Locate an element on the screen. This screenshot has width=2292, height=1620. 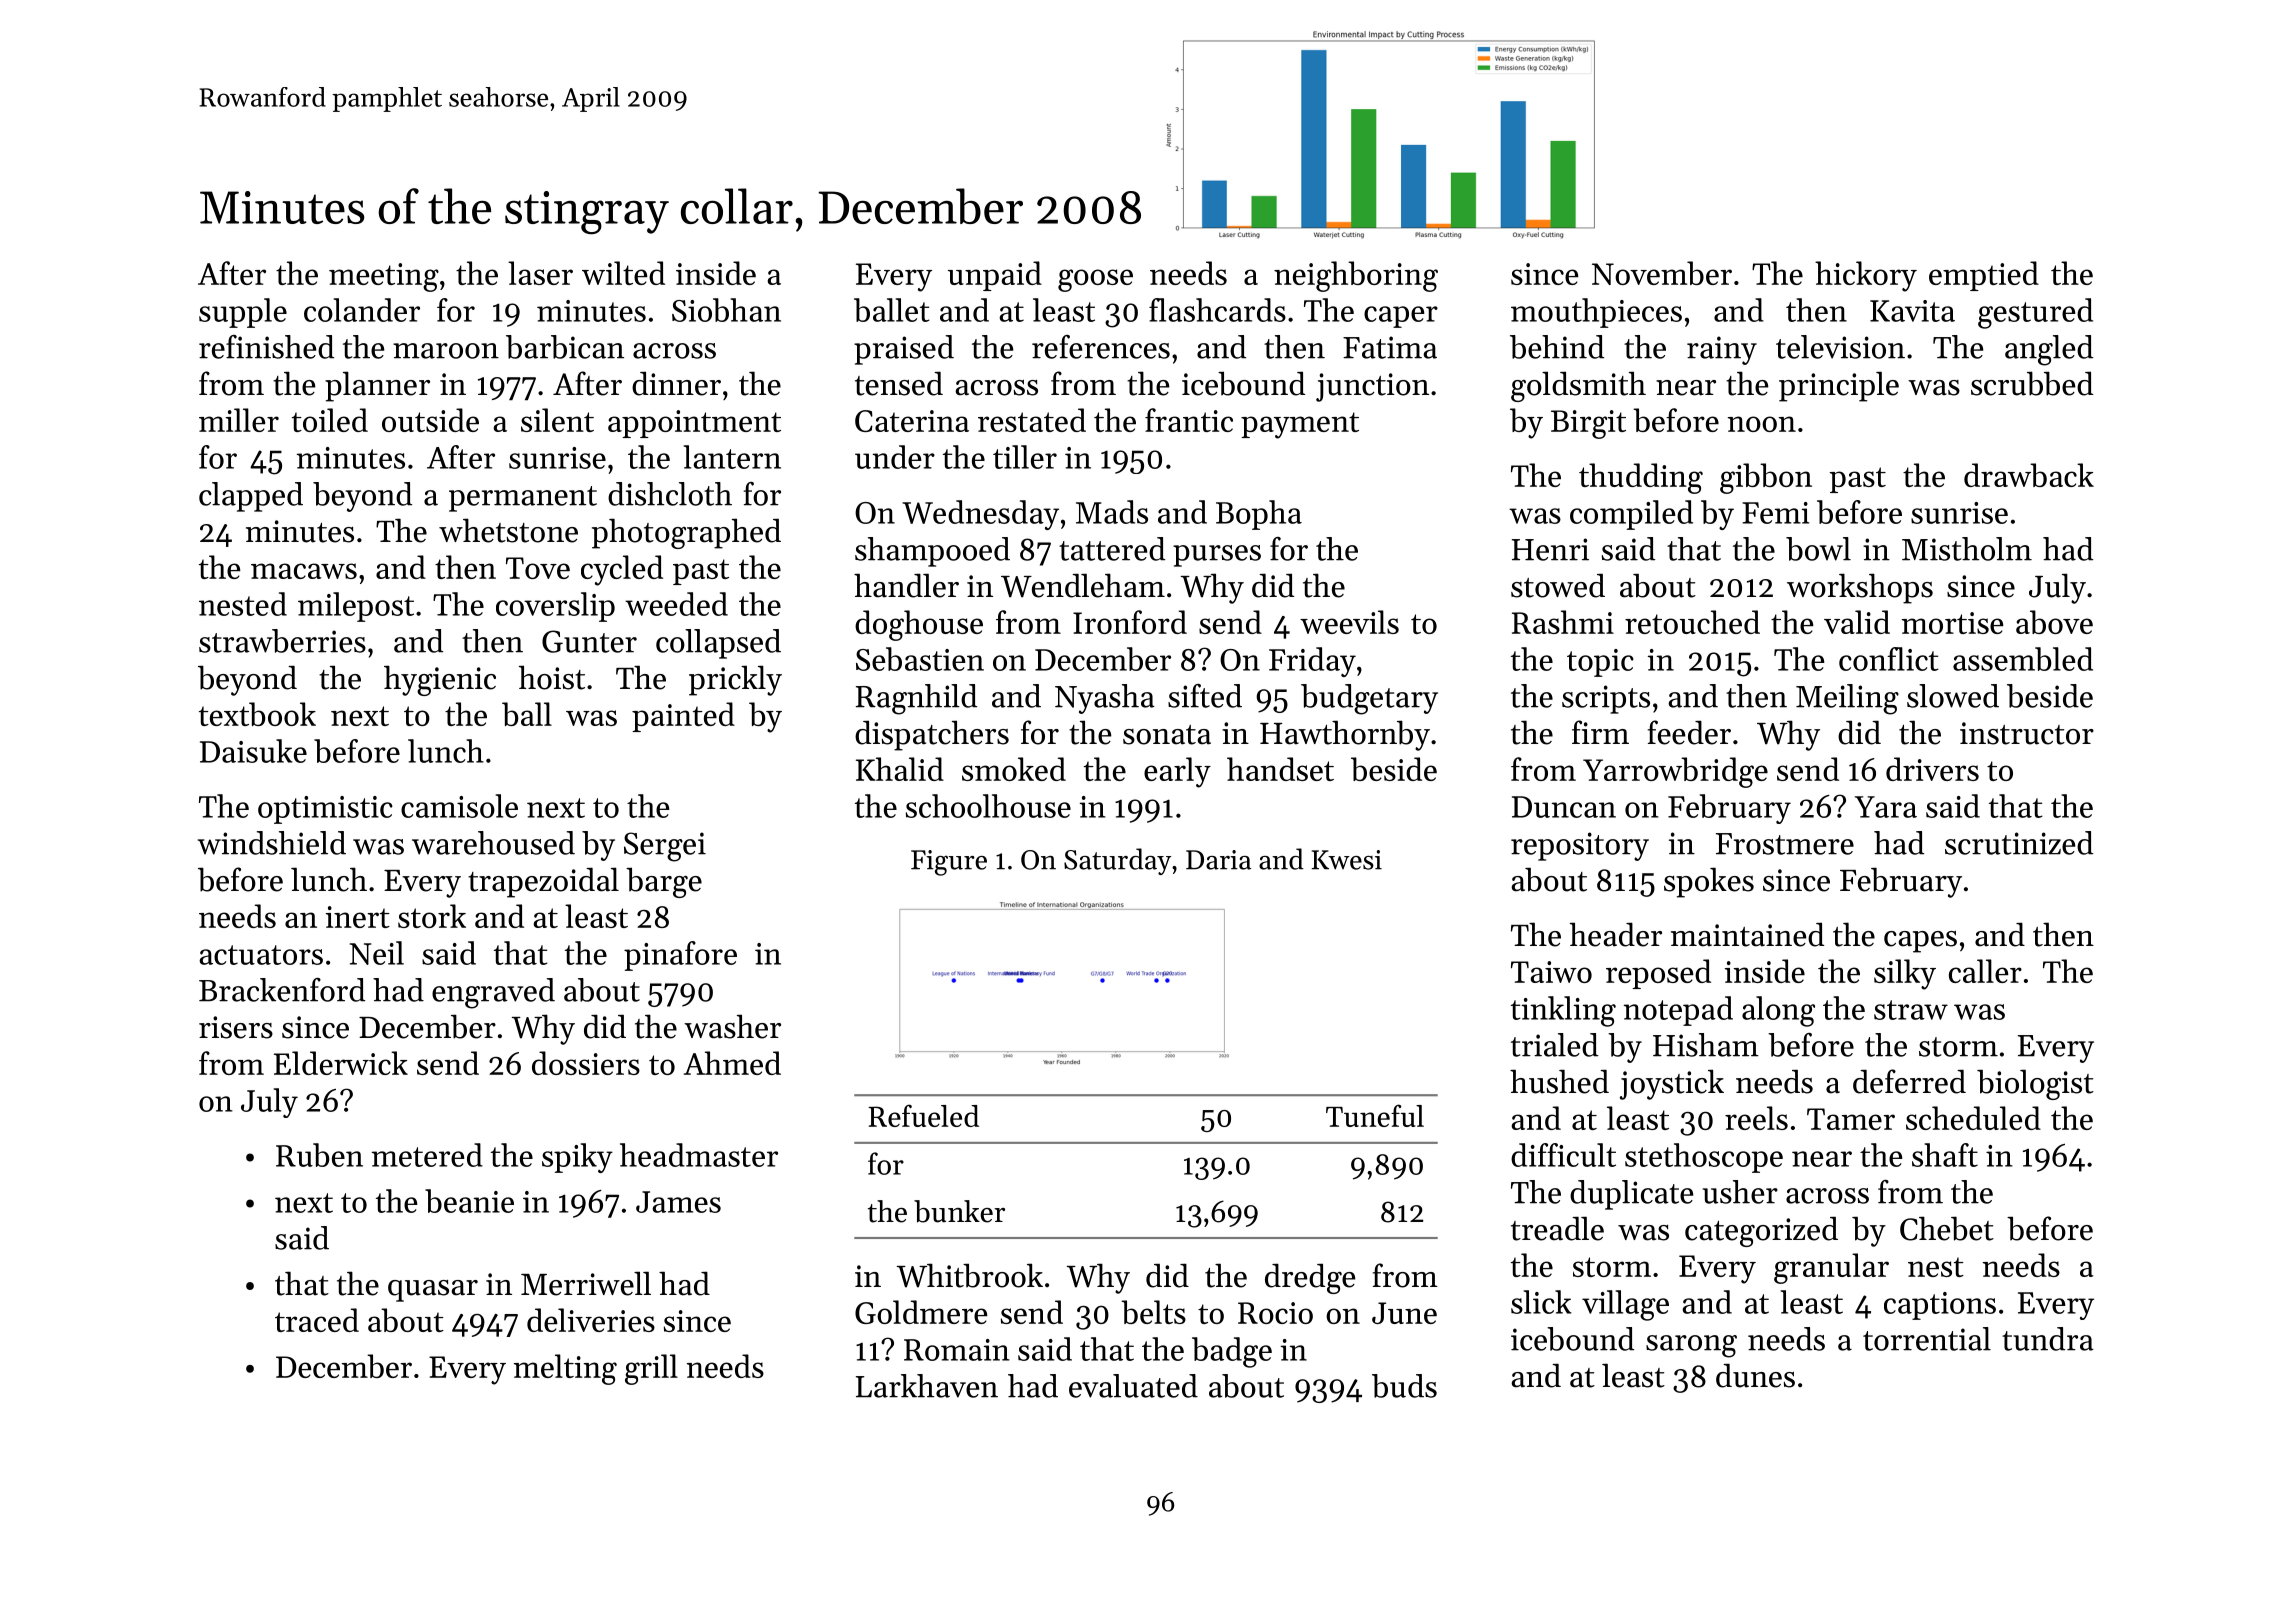
bowl is located at coordinates (1818, 549).
